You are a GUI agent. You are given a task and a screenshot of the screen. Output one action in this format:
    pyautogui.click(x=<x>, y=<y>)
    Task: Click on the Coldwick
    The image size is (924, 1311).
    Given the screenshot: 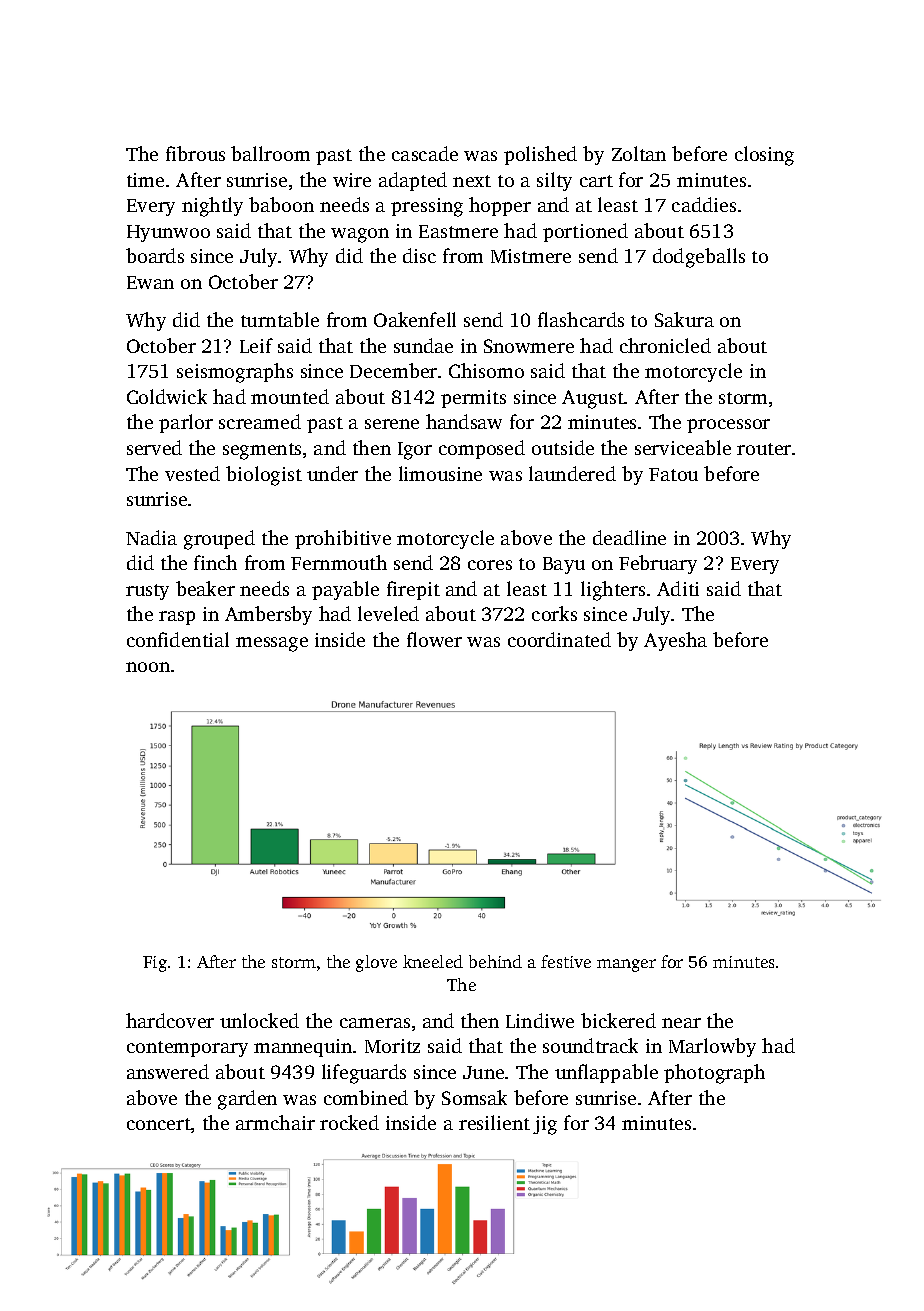 What is the action you would take?
    pyautogui.click(x=167, y=396)
